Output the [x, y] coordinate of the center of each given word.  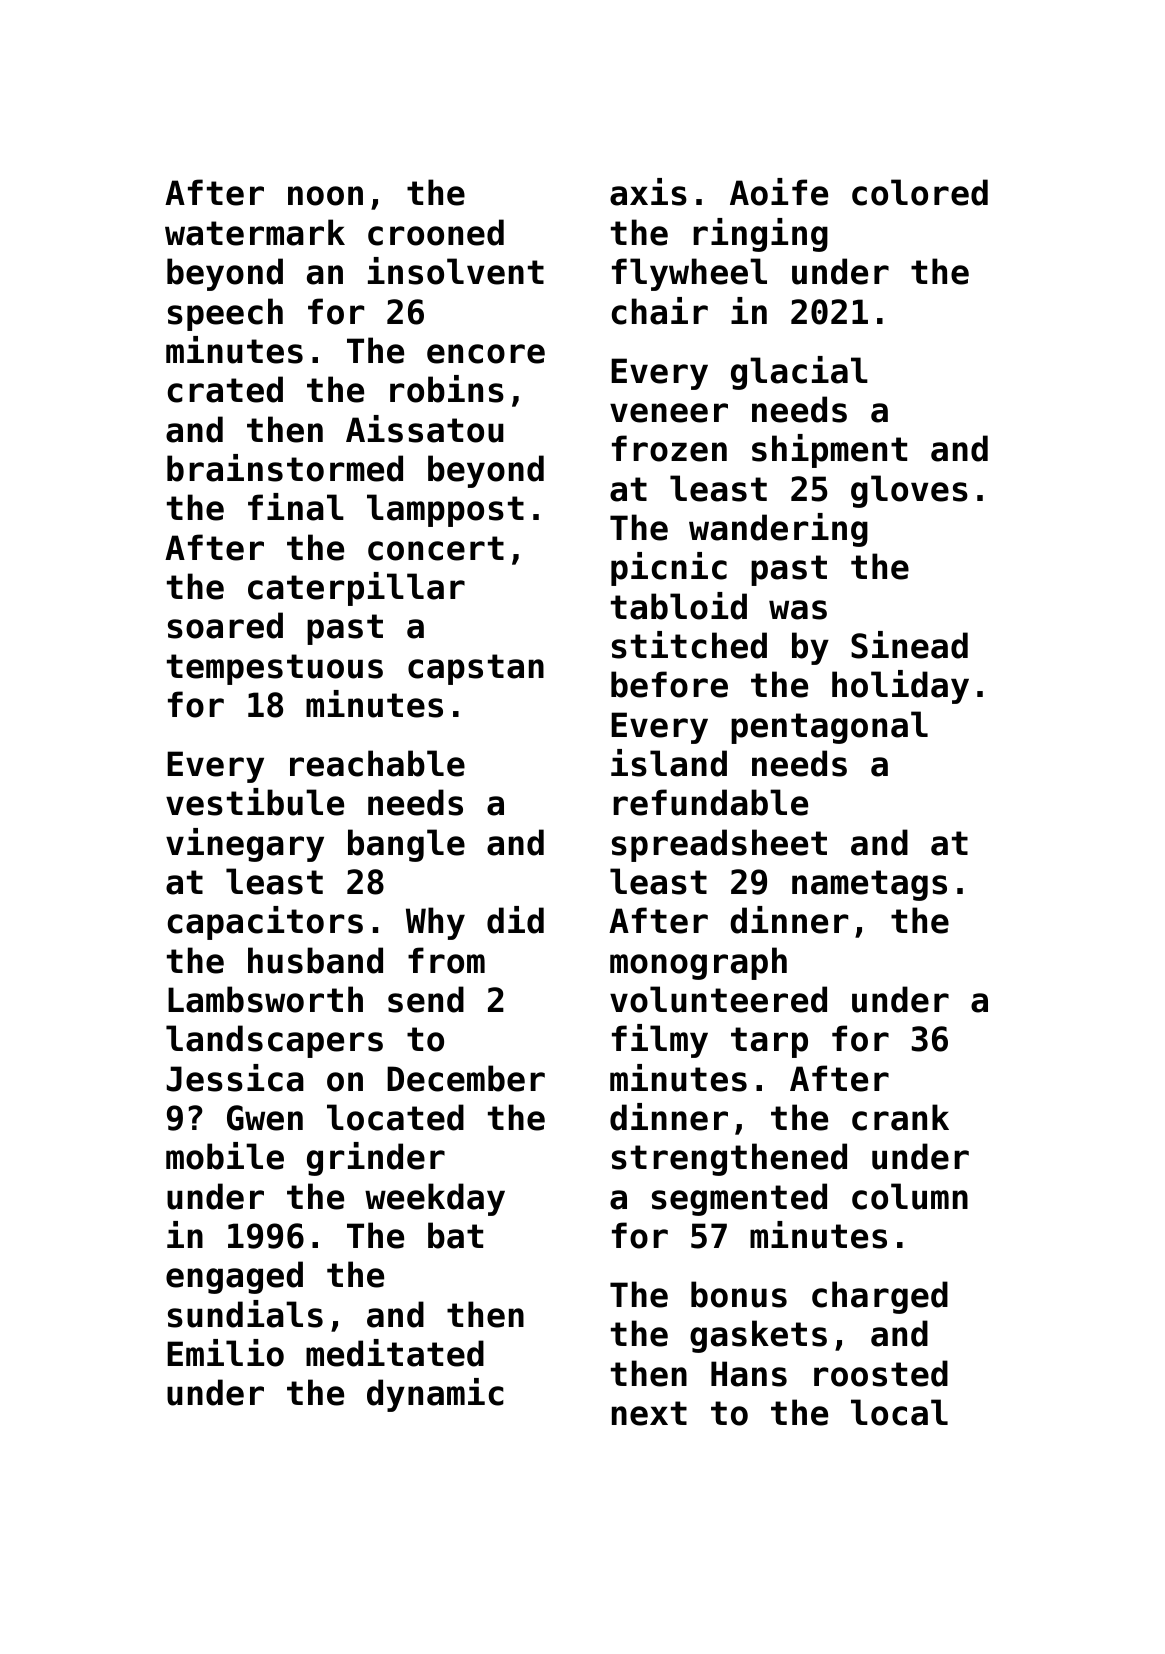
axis [648, 192]
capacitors [265, 923]
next [649, 1413]
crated [225, 389]
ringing [760, 235]
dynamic [435, 1395]
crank [900, 1117]
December [466, 1078]
